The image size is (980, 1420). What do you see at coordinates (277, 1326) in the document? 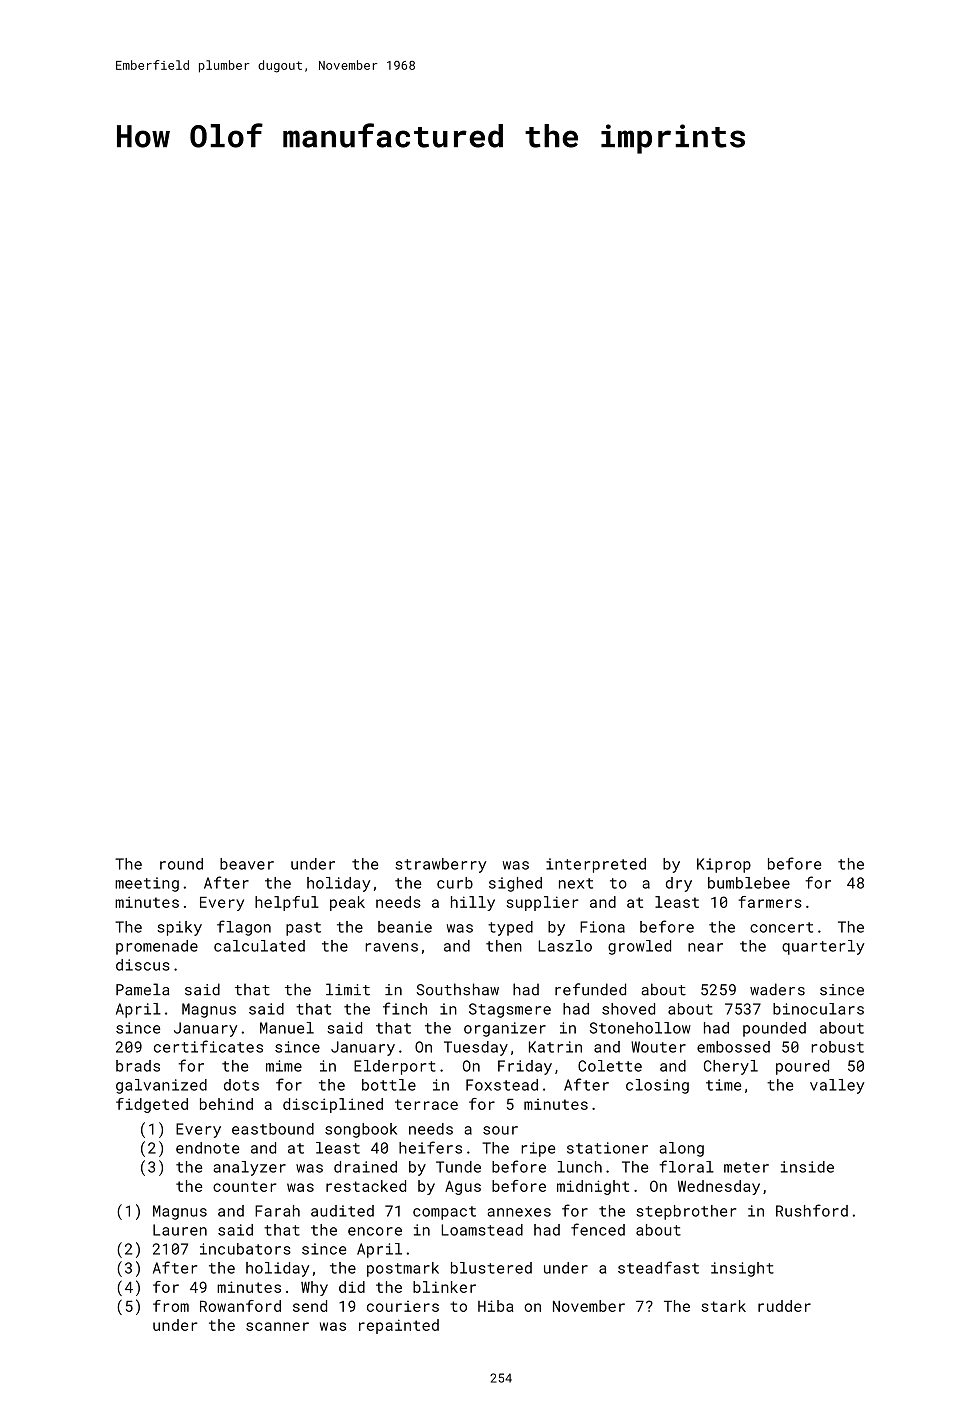
I see `scanner` at bounding box center [277, 1326].
